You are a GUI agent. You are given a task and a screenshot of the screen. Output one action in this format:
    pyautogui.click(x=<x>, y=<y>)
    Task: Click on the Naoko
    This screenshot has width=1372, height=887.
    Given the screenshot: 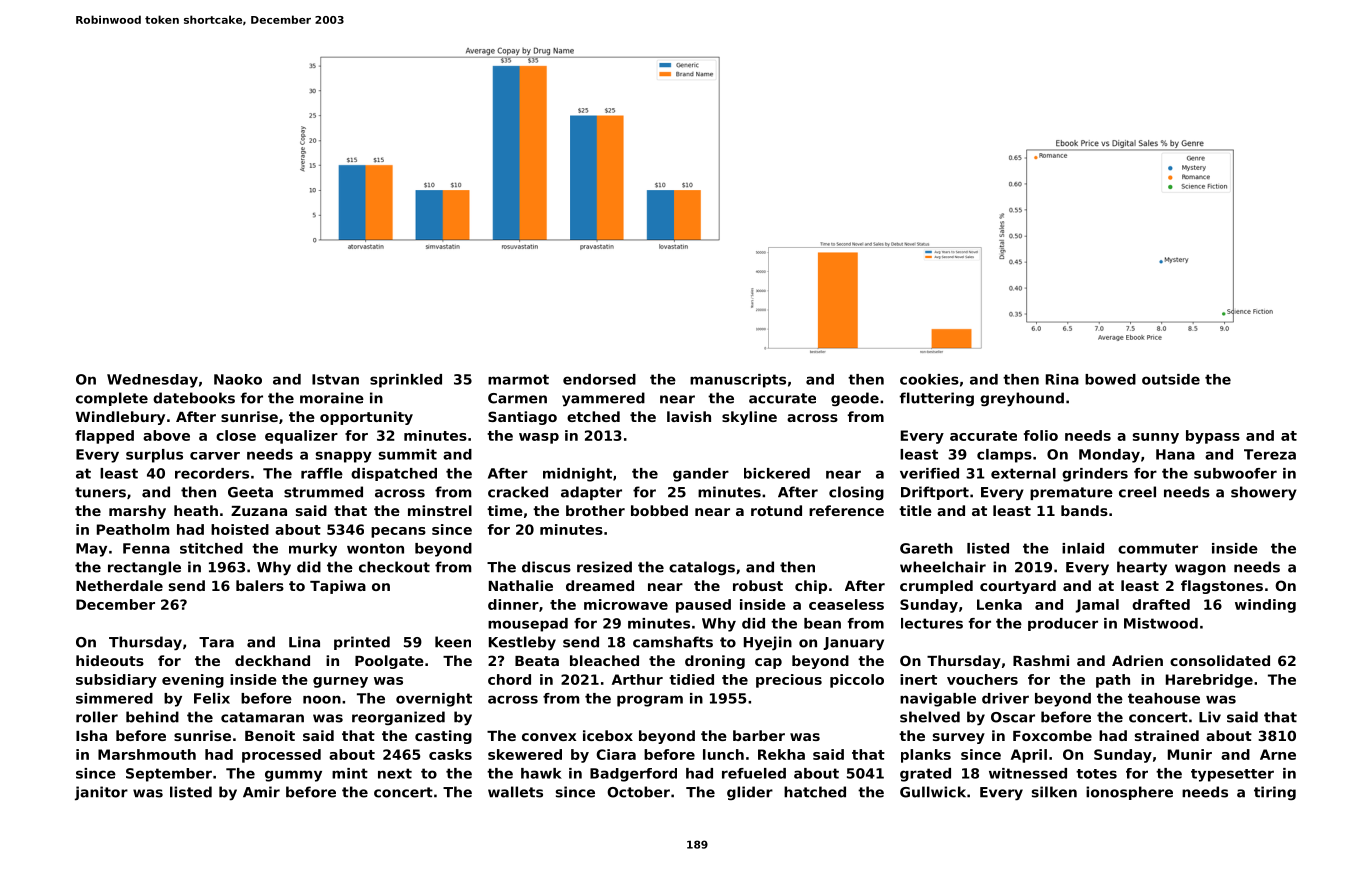 What is the action you would take?
    pyautogui.click(x=238, y=379)
